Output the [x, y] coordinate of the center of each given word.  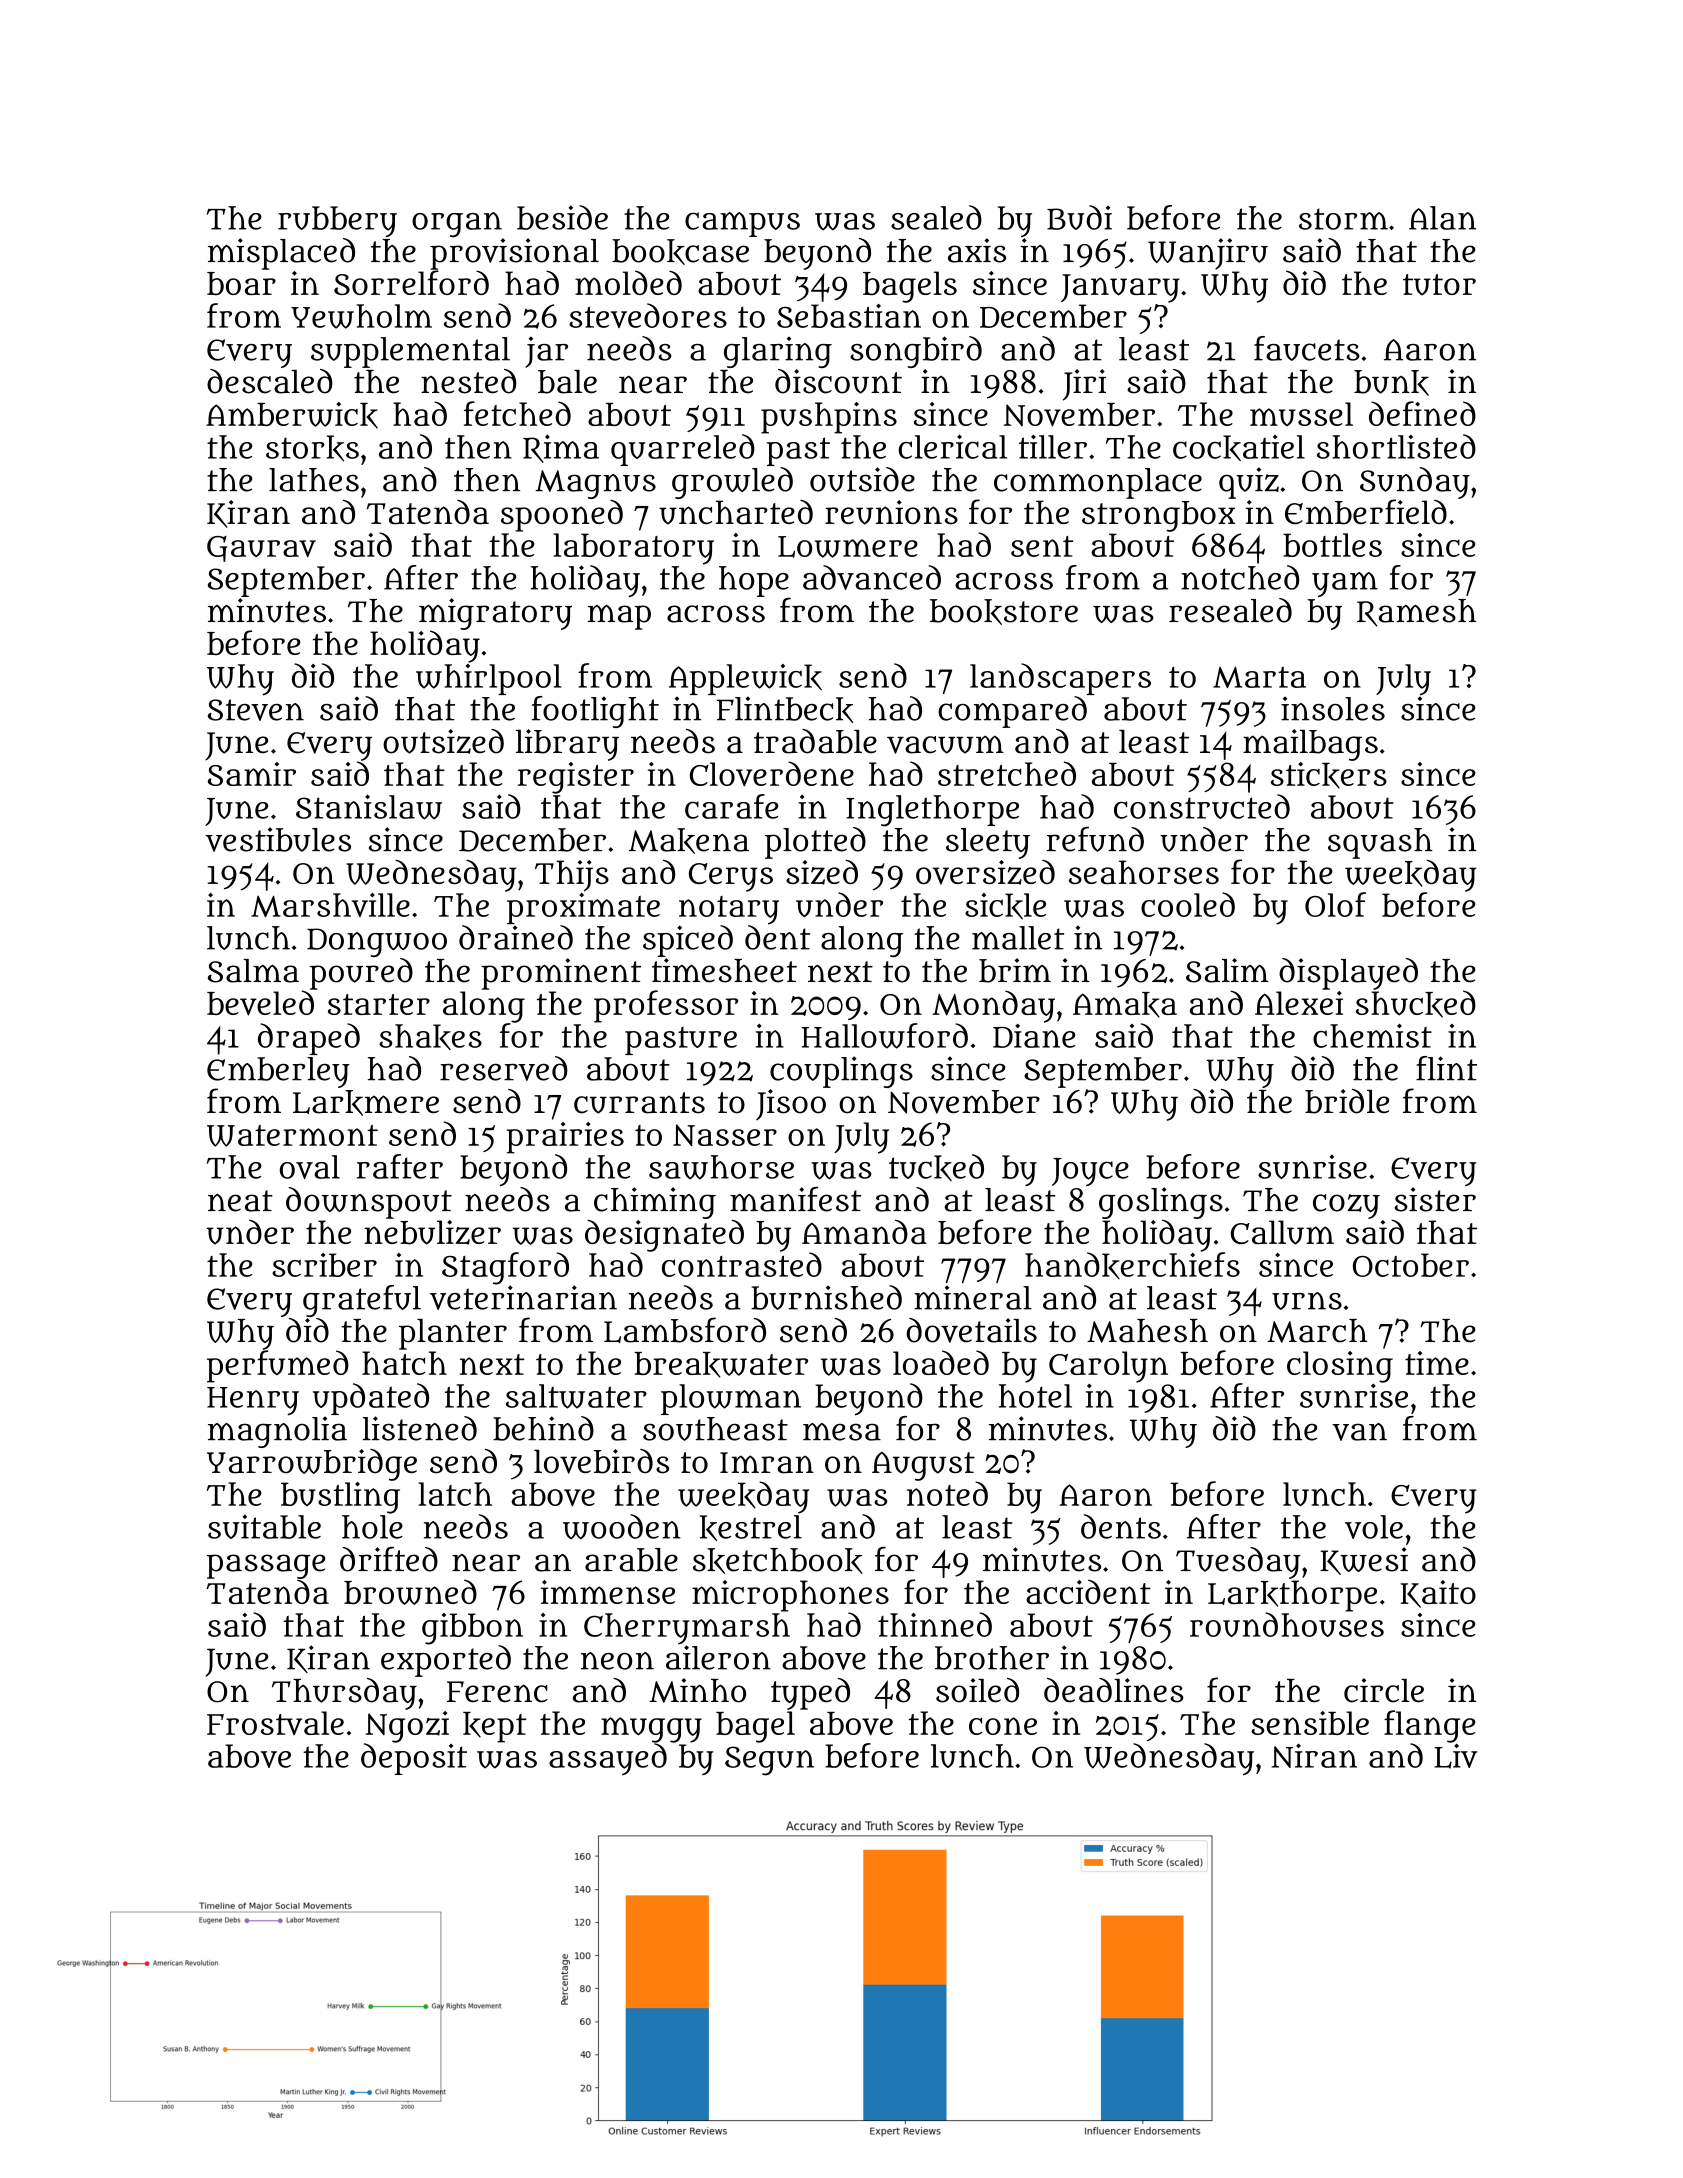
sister [1435, 1199]
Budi [1079, 217]
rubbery [337, 221]
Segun [769, 1761]
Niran [1314, 1755]
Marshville [330, 905]
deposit [414, 1759]
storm [1343, 219]
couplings [841, 1072]
